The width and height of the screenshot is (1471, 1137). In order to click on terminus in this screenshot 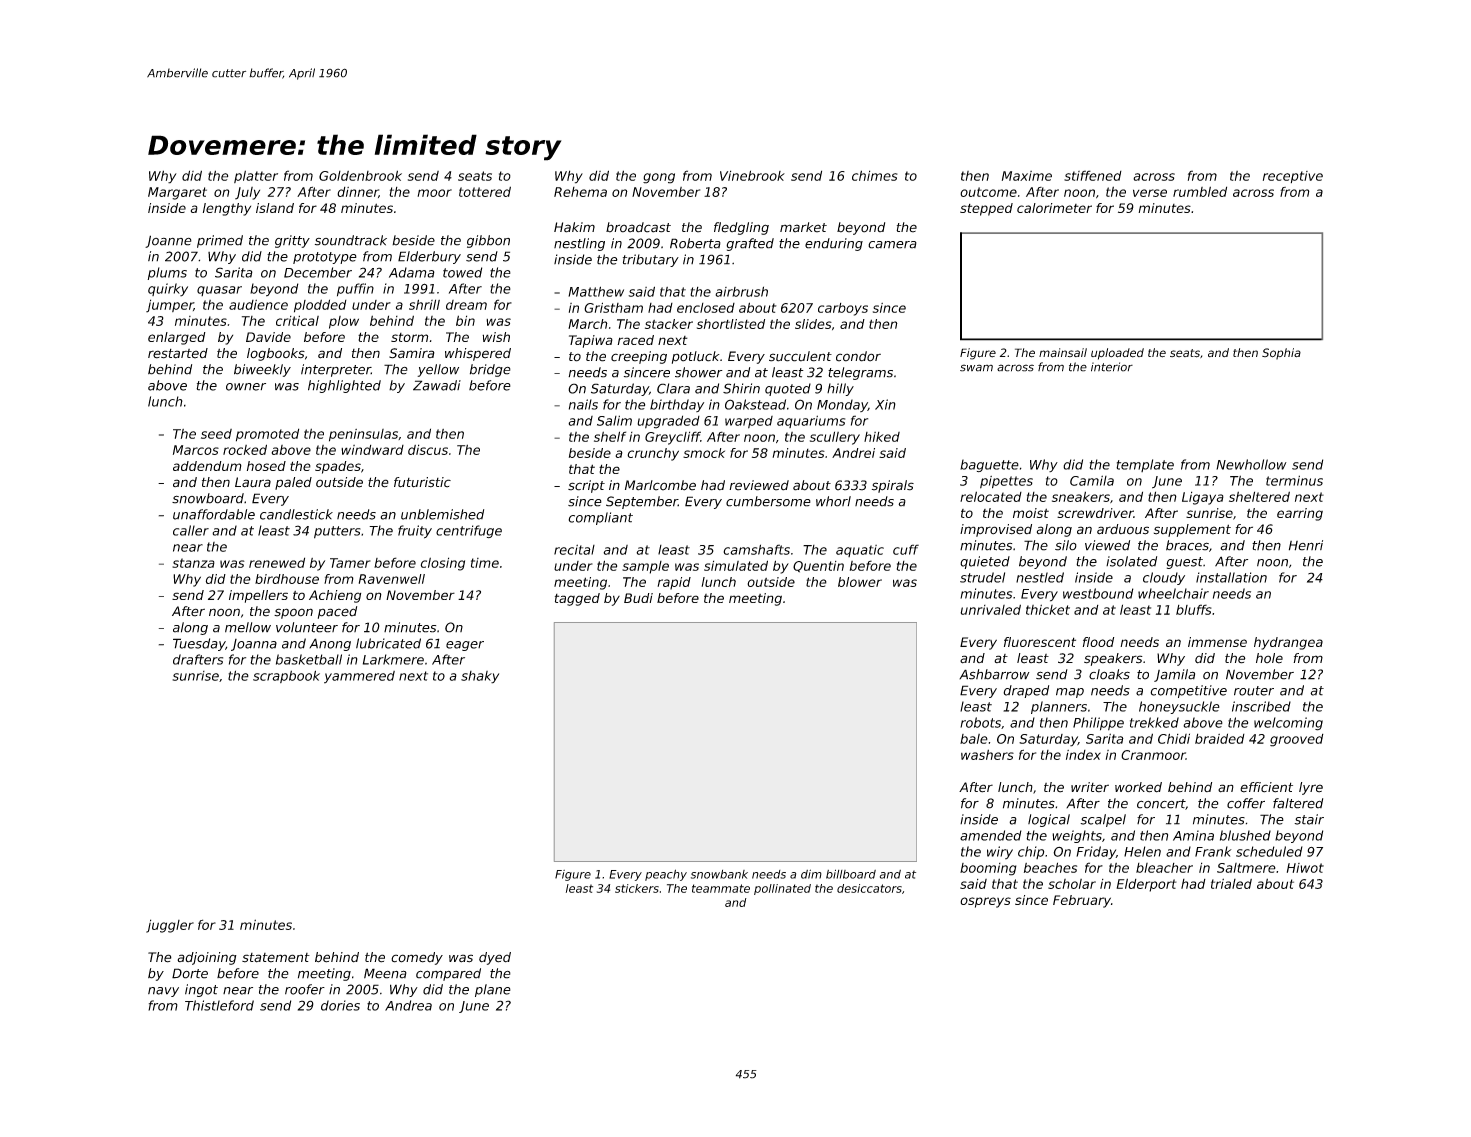, I will do `click(1294, 480)`.
